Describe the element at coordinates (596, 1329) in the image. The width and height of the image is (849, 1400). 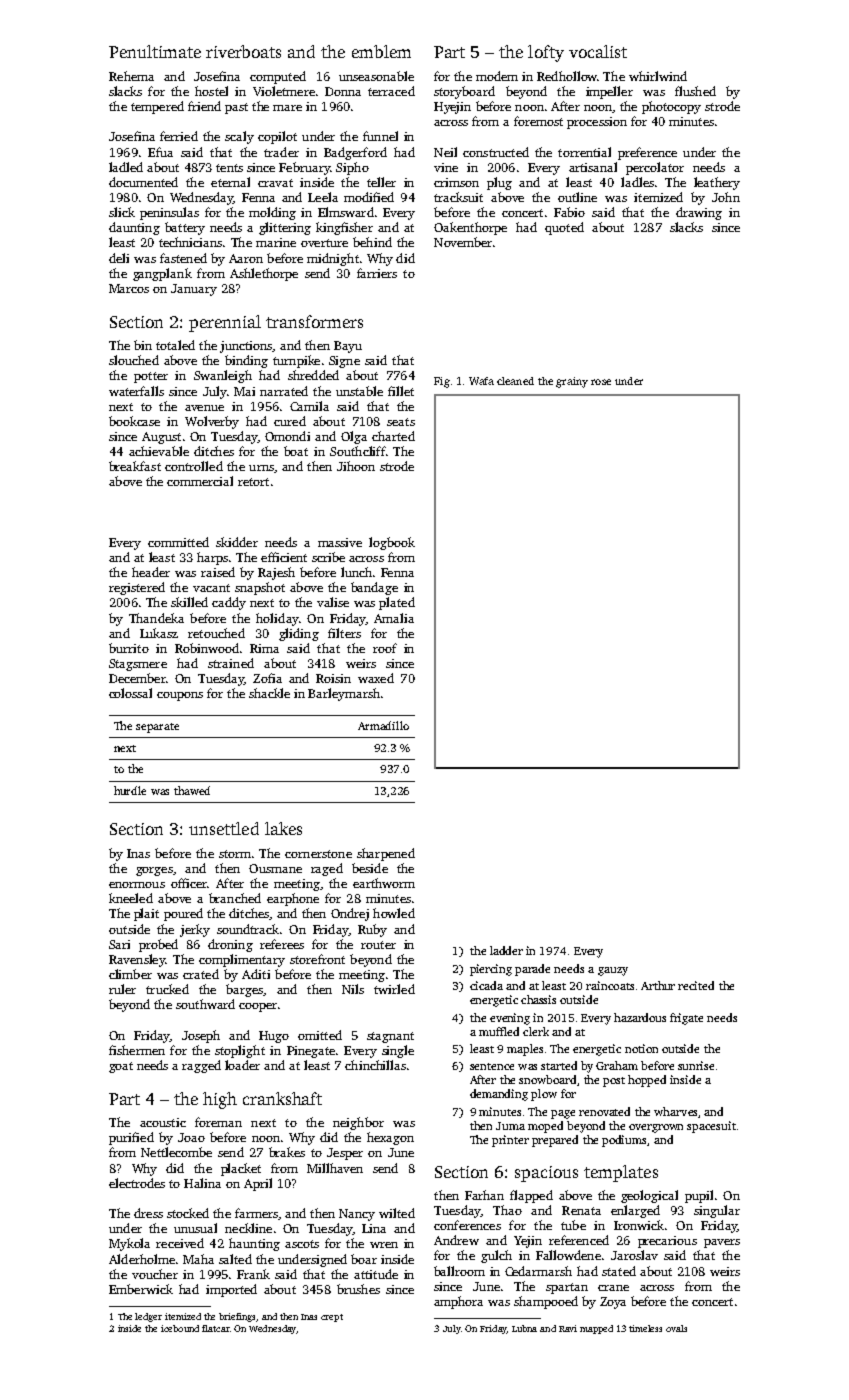
I see `mapped` at that location.
